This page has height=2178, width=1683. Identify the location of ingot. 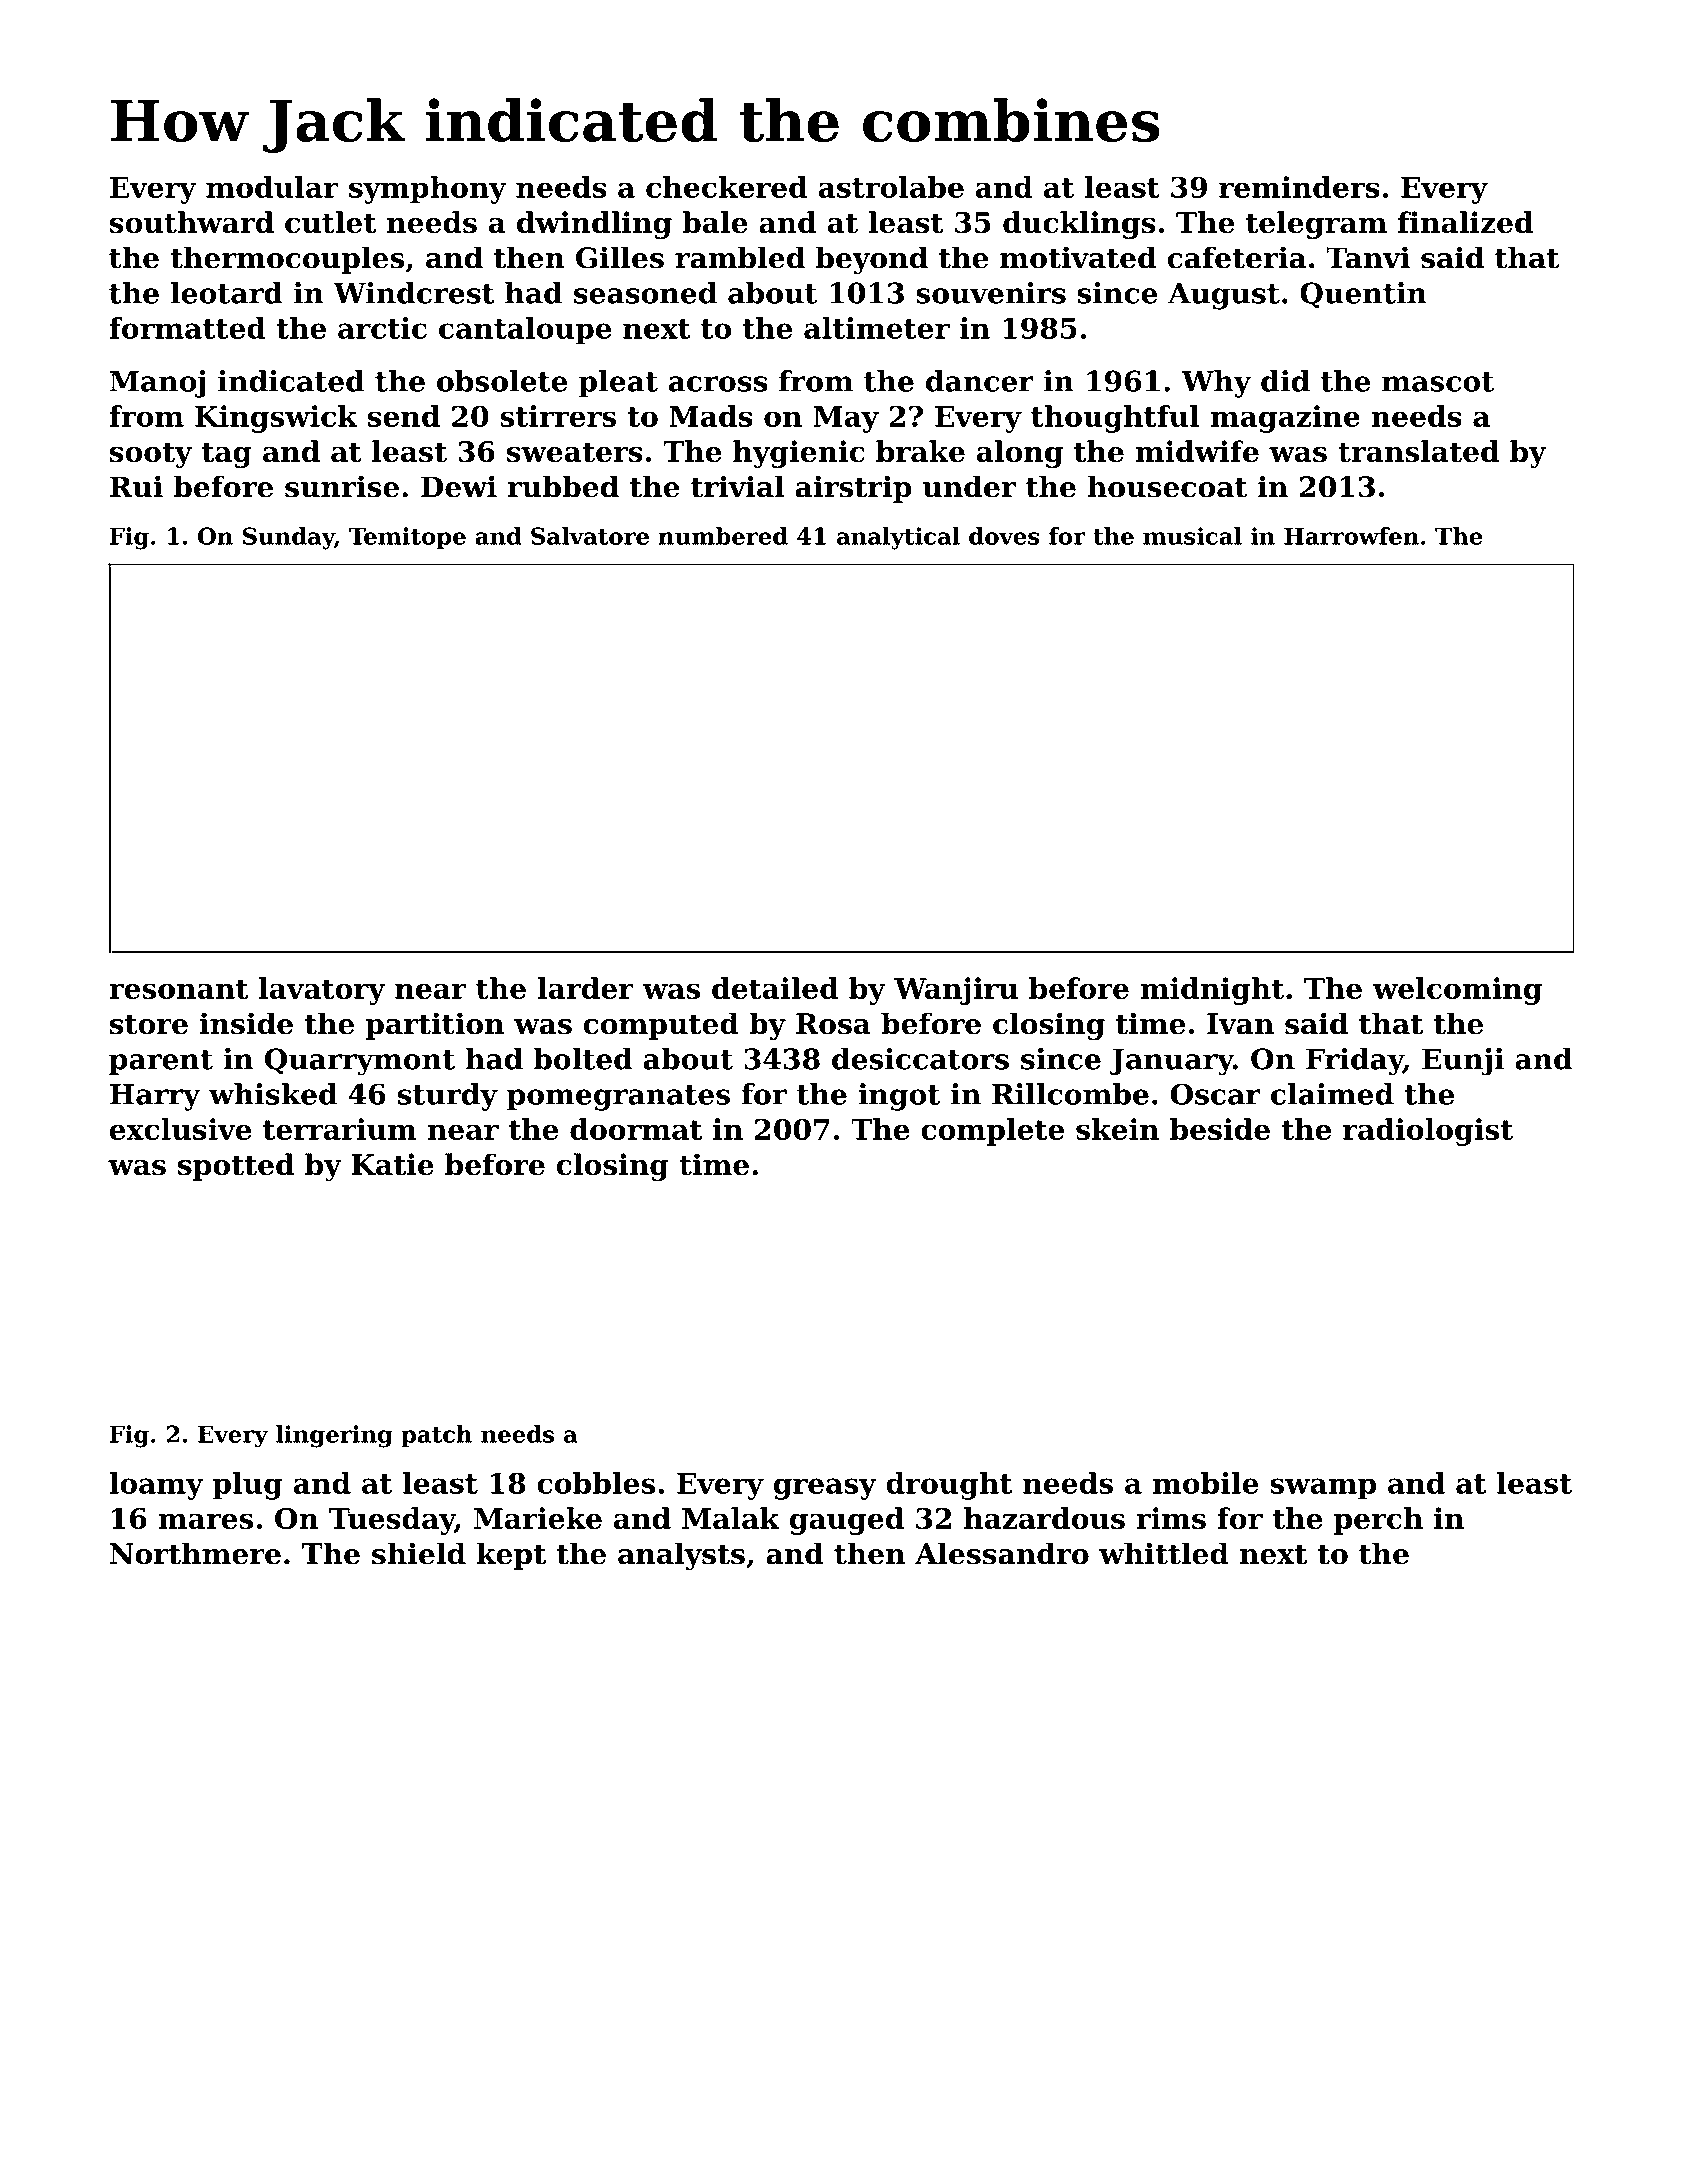
(899, 1097).
